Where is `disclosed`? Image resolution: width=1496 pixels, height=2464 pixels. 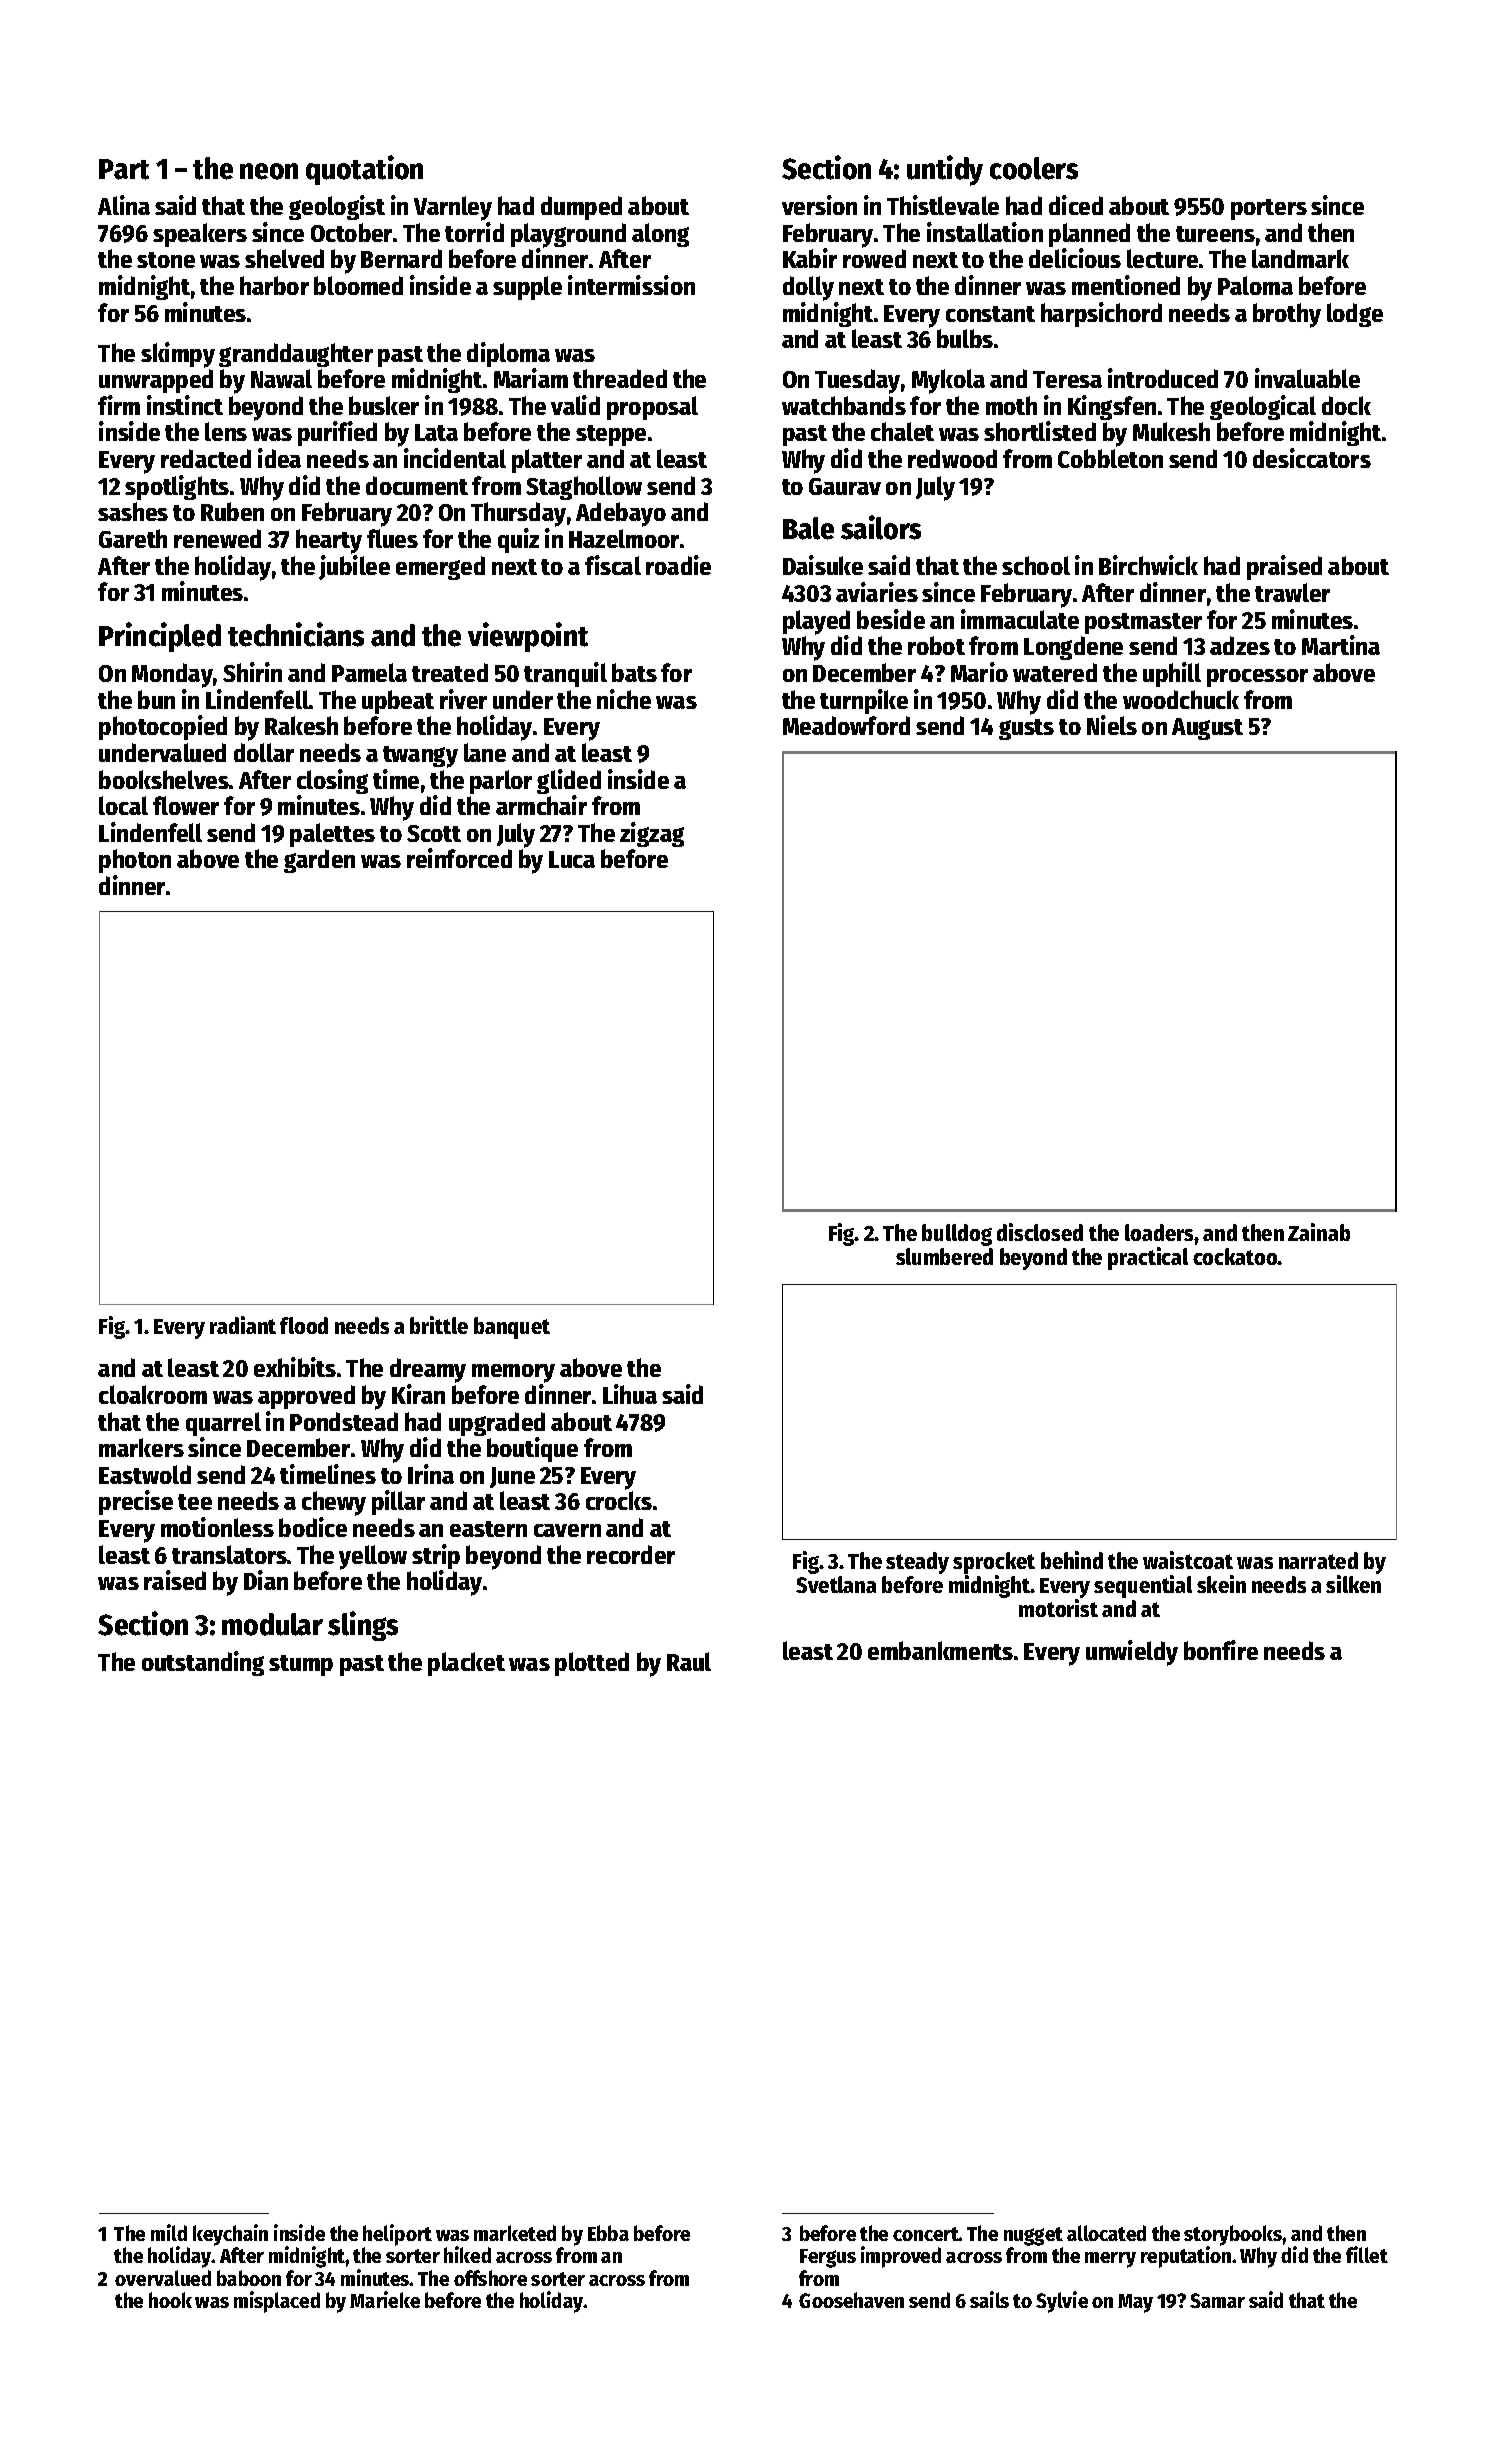 disclosed is located at coordinates (1040, 1232).
